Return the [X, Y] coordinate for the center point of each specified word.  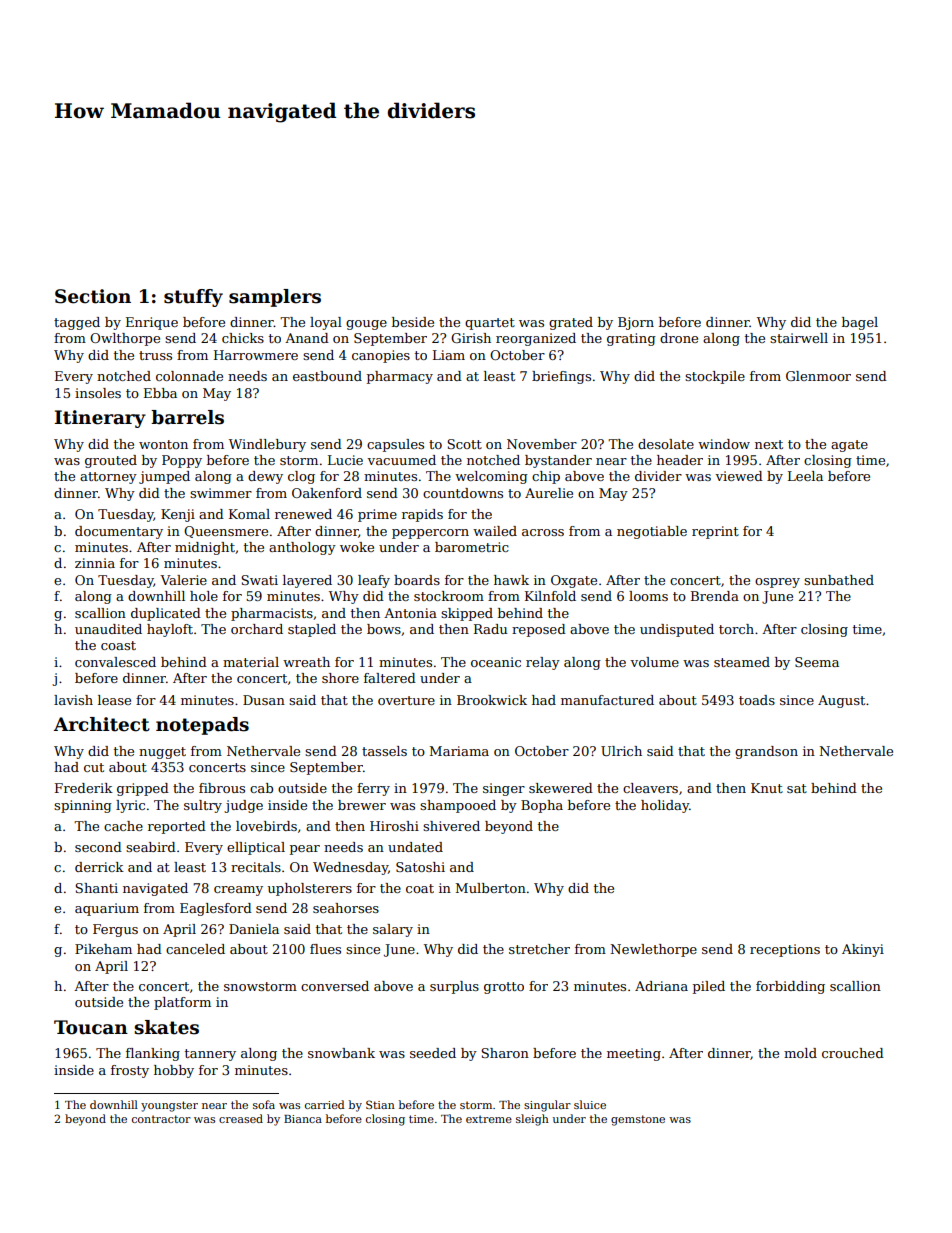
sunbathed [839, 580]
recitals [256, 867]
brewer [362, 805]
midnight [205, 548]
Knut [767, 788]
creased [241, 1118]
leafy [374, 581]
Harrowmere [256, 355]
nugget [162, 753]
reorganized [536, 339]
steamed [742, 662]
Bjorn [636, 323]
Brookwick [492, 700]
